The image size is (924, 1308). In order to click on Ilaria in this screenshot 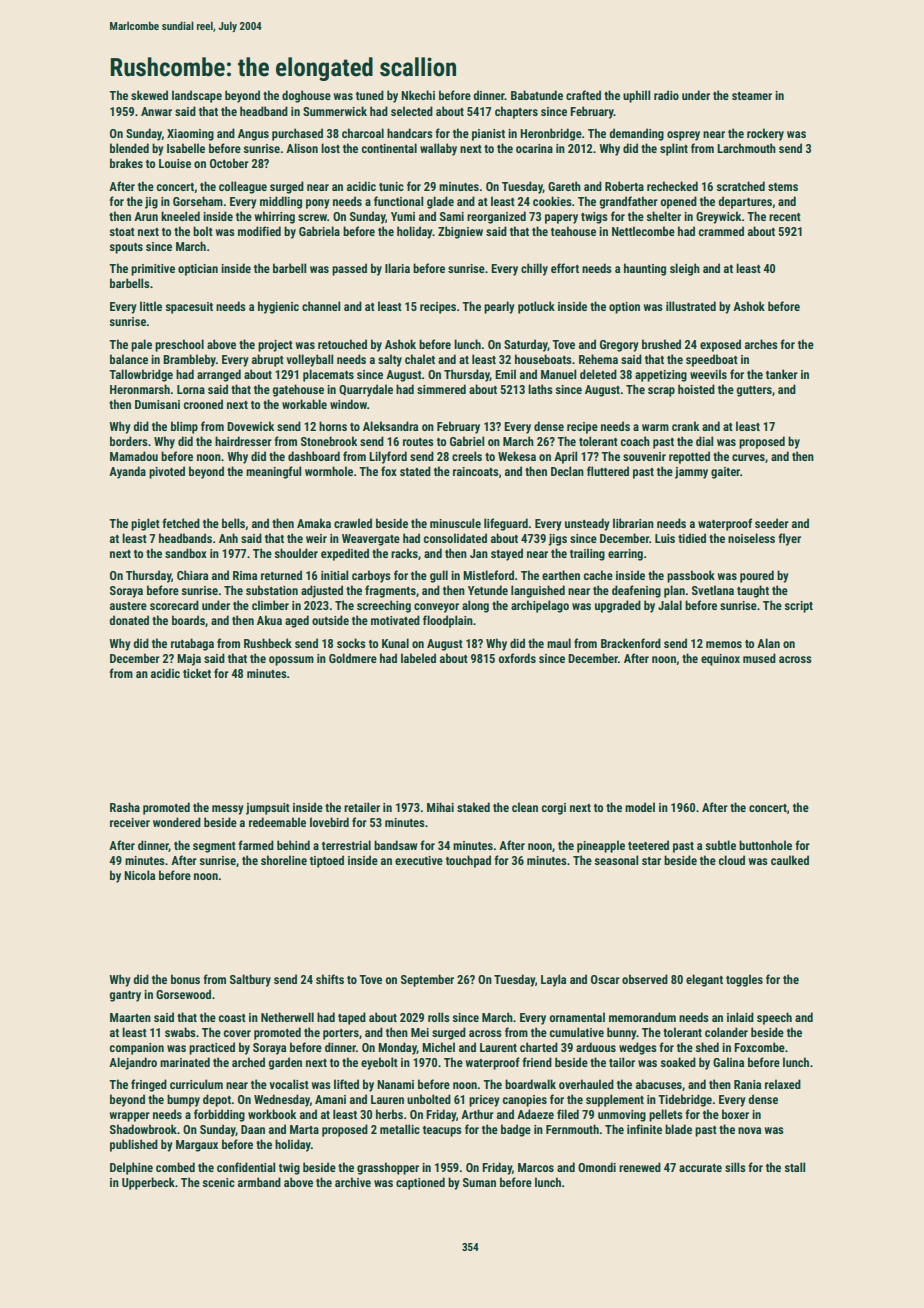, I will do `click(397, 268)`.
